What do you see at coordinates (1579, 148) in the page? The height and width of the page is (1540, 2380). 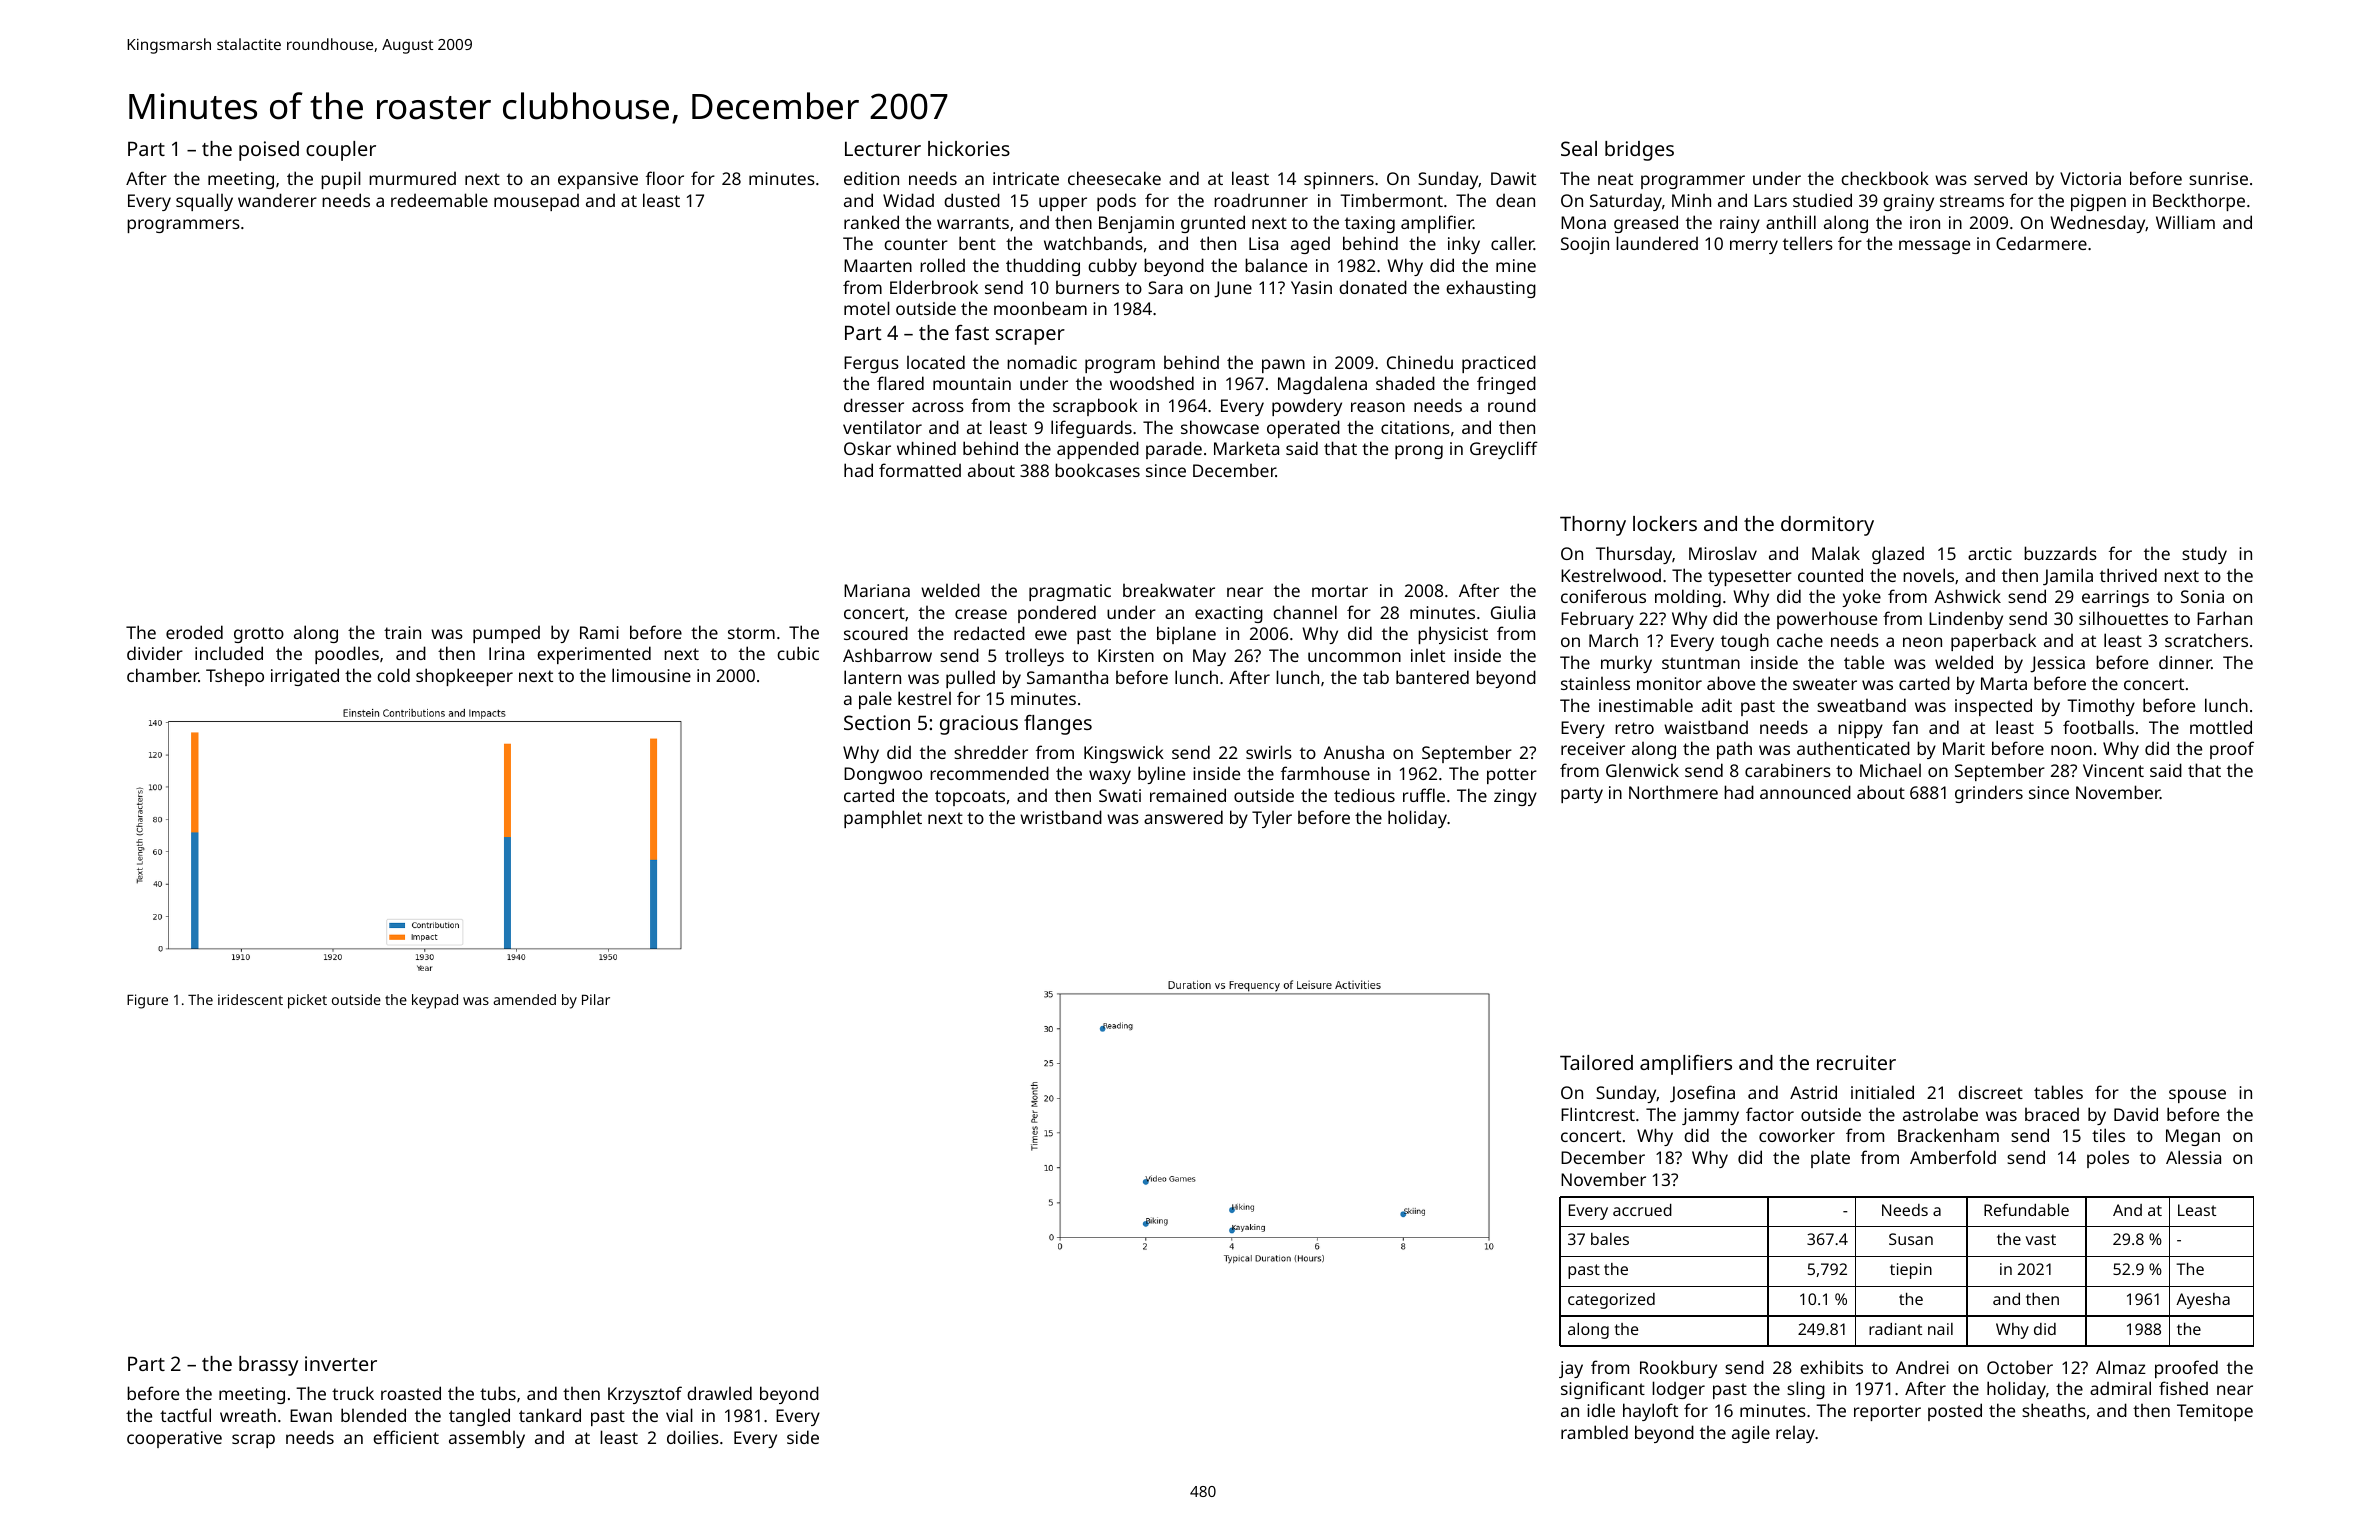 I see `Seal` at bounding box center [1579, 148].
